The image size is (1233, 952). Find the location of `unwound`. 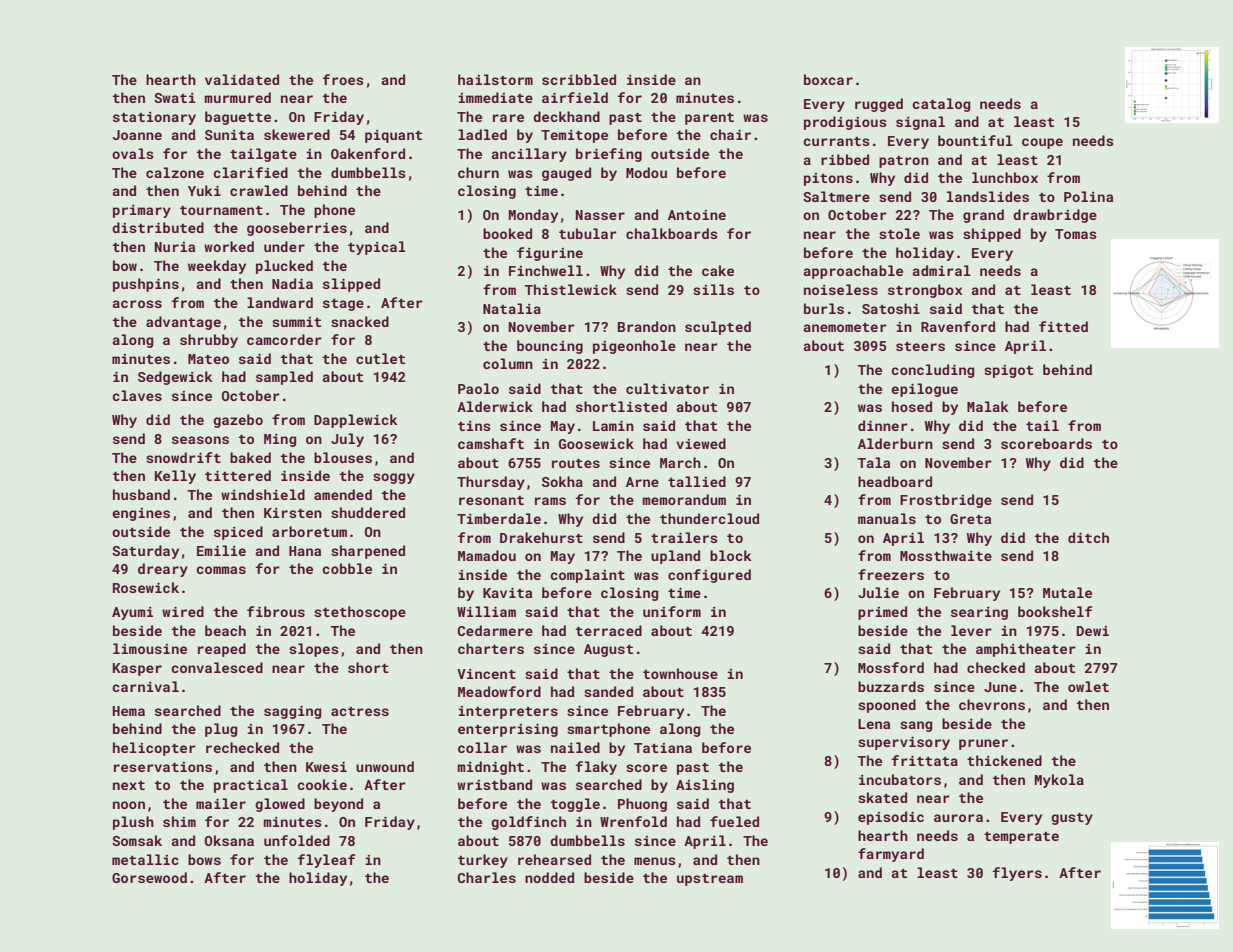

unwound is located at coordinates (385, 766).
